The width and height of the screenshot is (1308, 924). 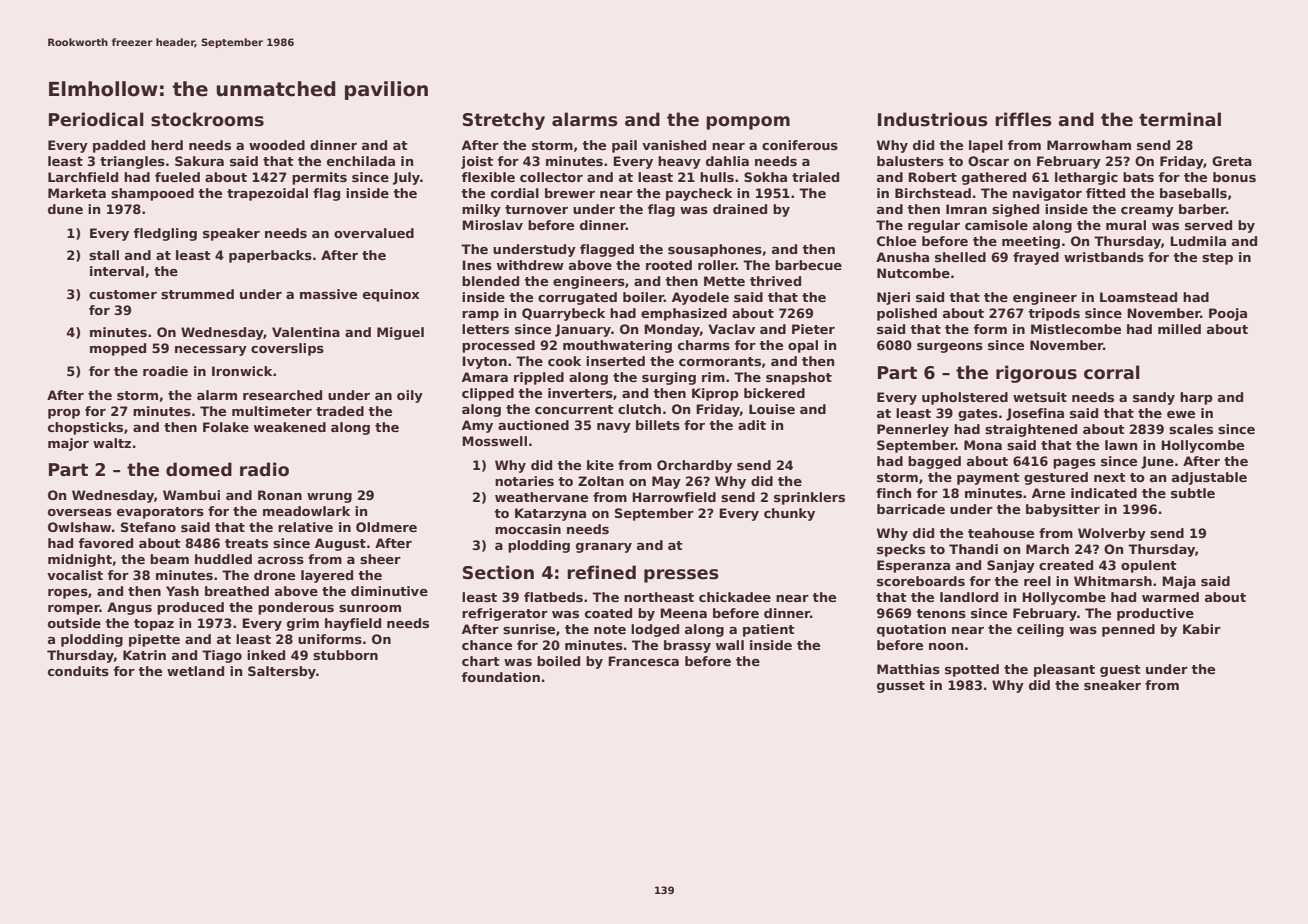 What do you see at coordinates (406, 178) in the screenshot?
I see `July` at bounding box center [406, 178].
